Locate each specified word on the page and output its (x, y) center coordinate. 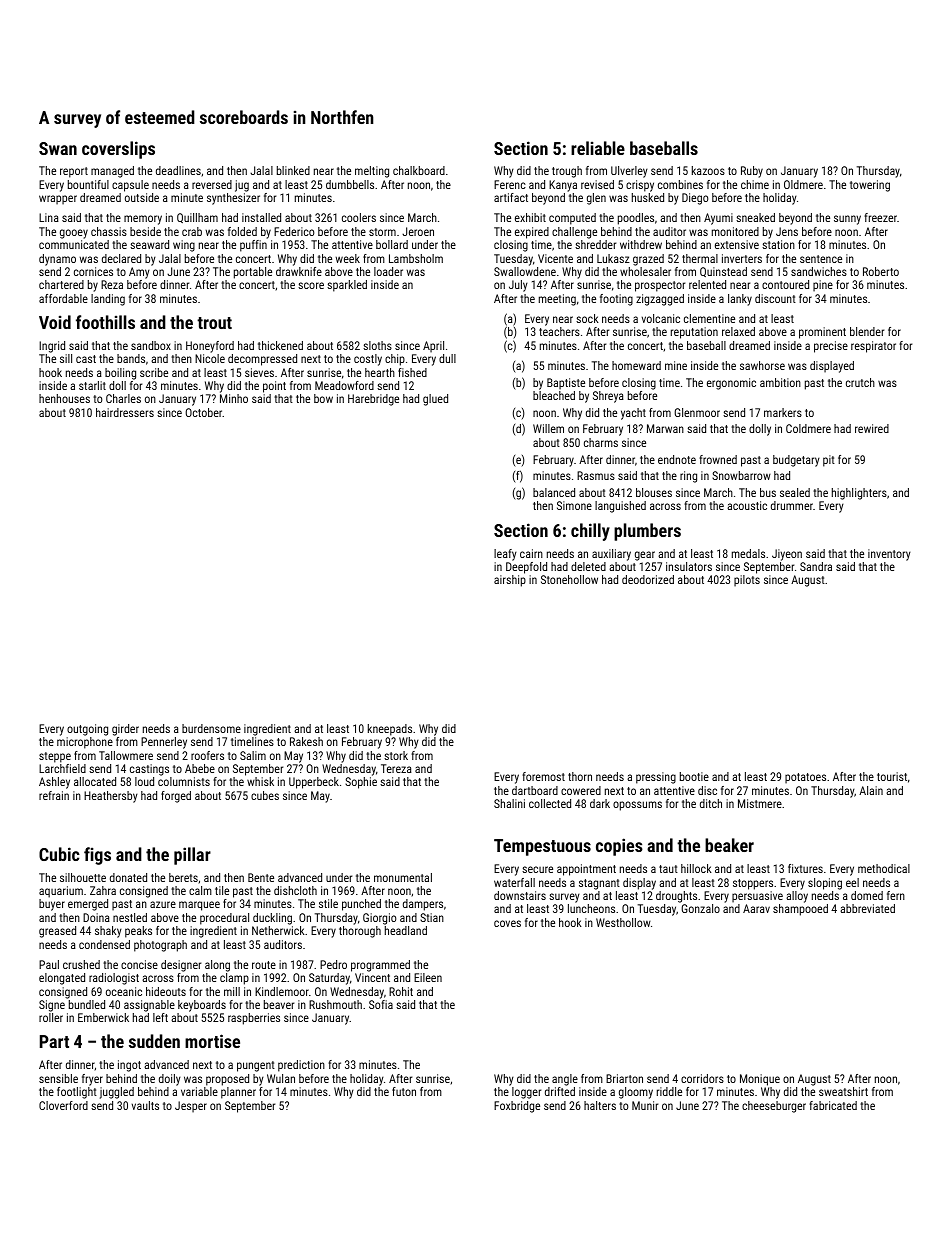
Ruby (752, 172)
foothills (105, 322)
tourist (892, 776)
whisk (260, 781)
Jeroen (418, 231)
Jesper (191, 1107)
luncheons (591, 908)
